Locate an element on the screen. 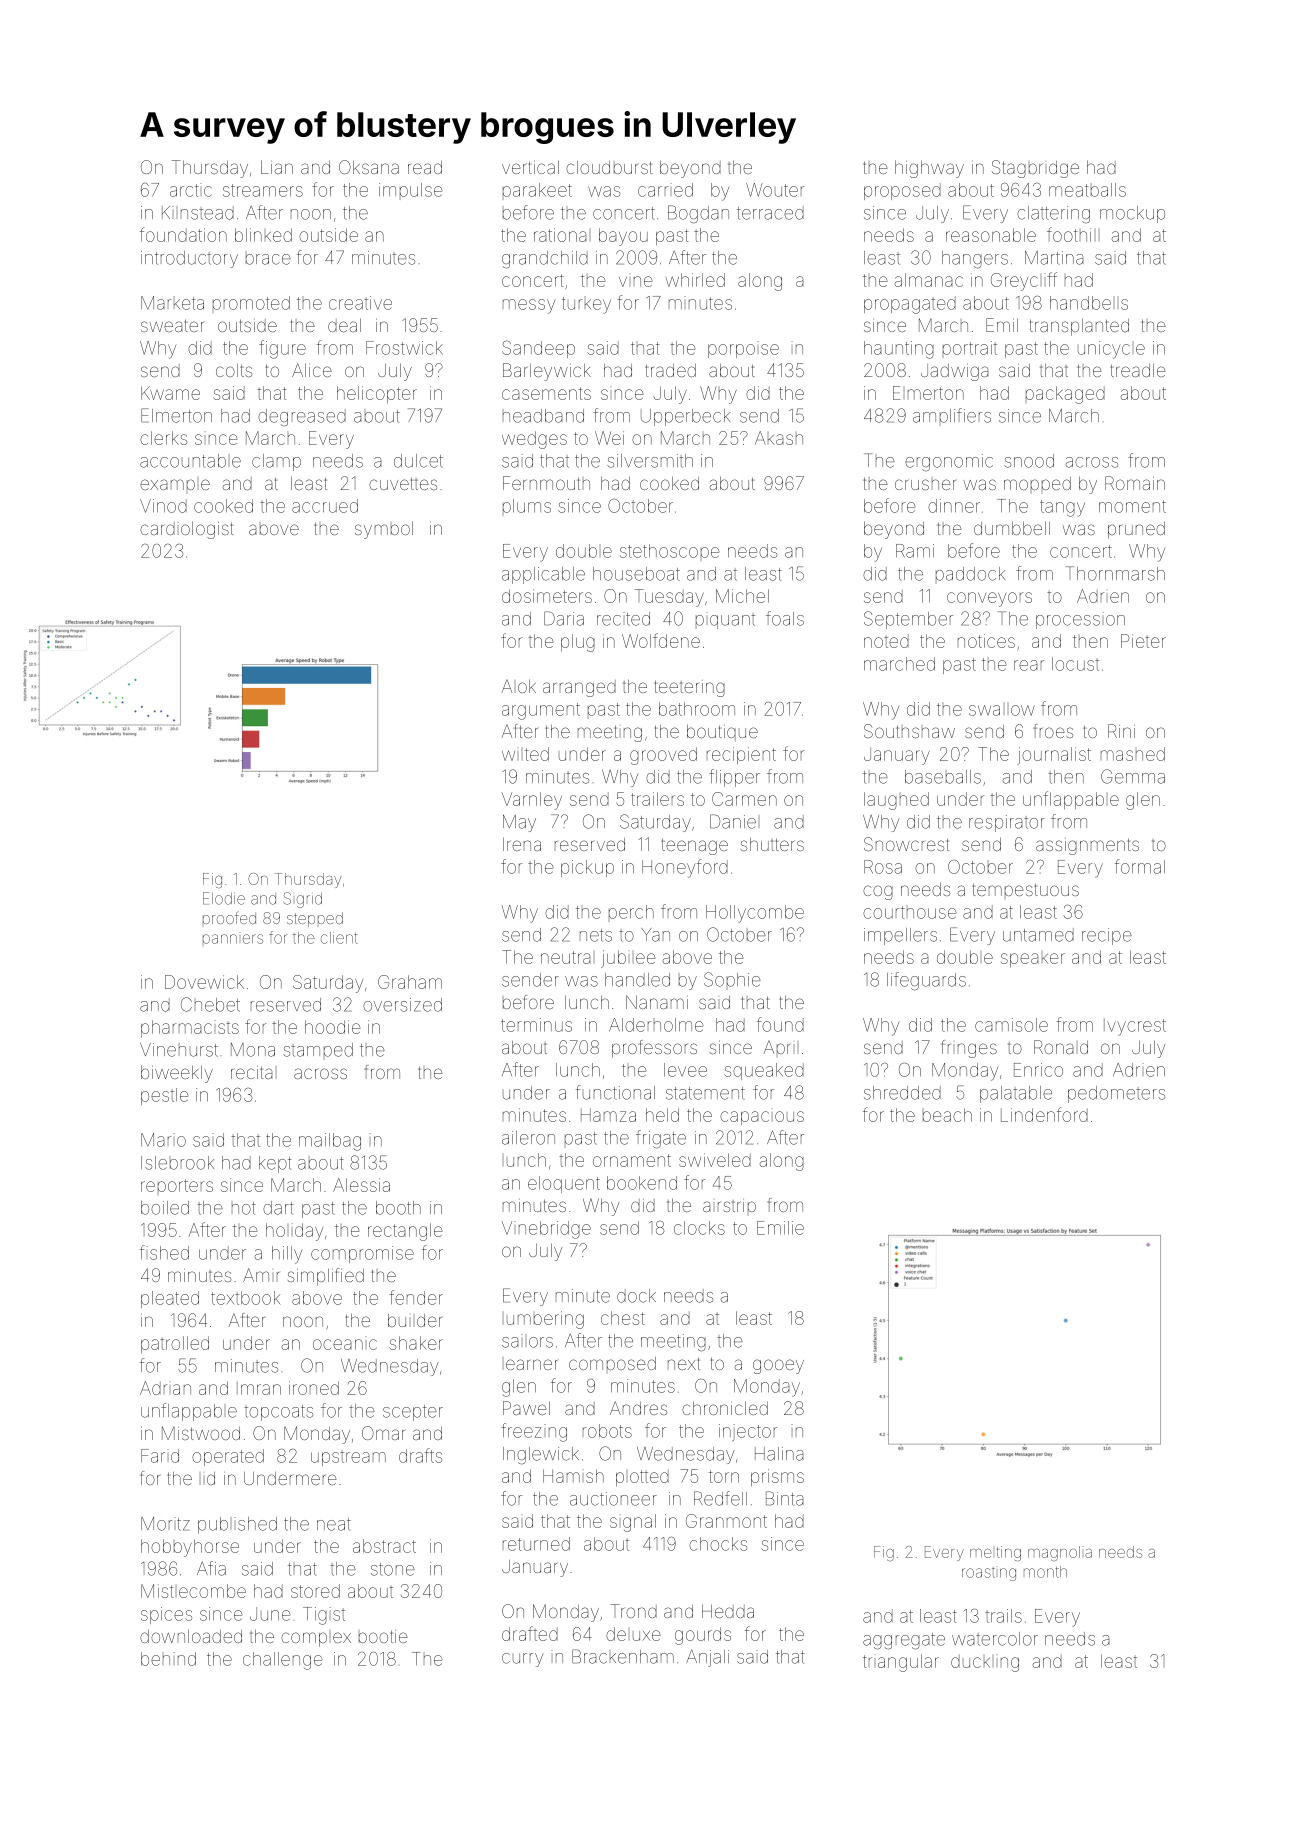 Image resolution: width=1306 pixels, height=1847 pixels. cardiologist is located at coordinates (187, 530).
